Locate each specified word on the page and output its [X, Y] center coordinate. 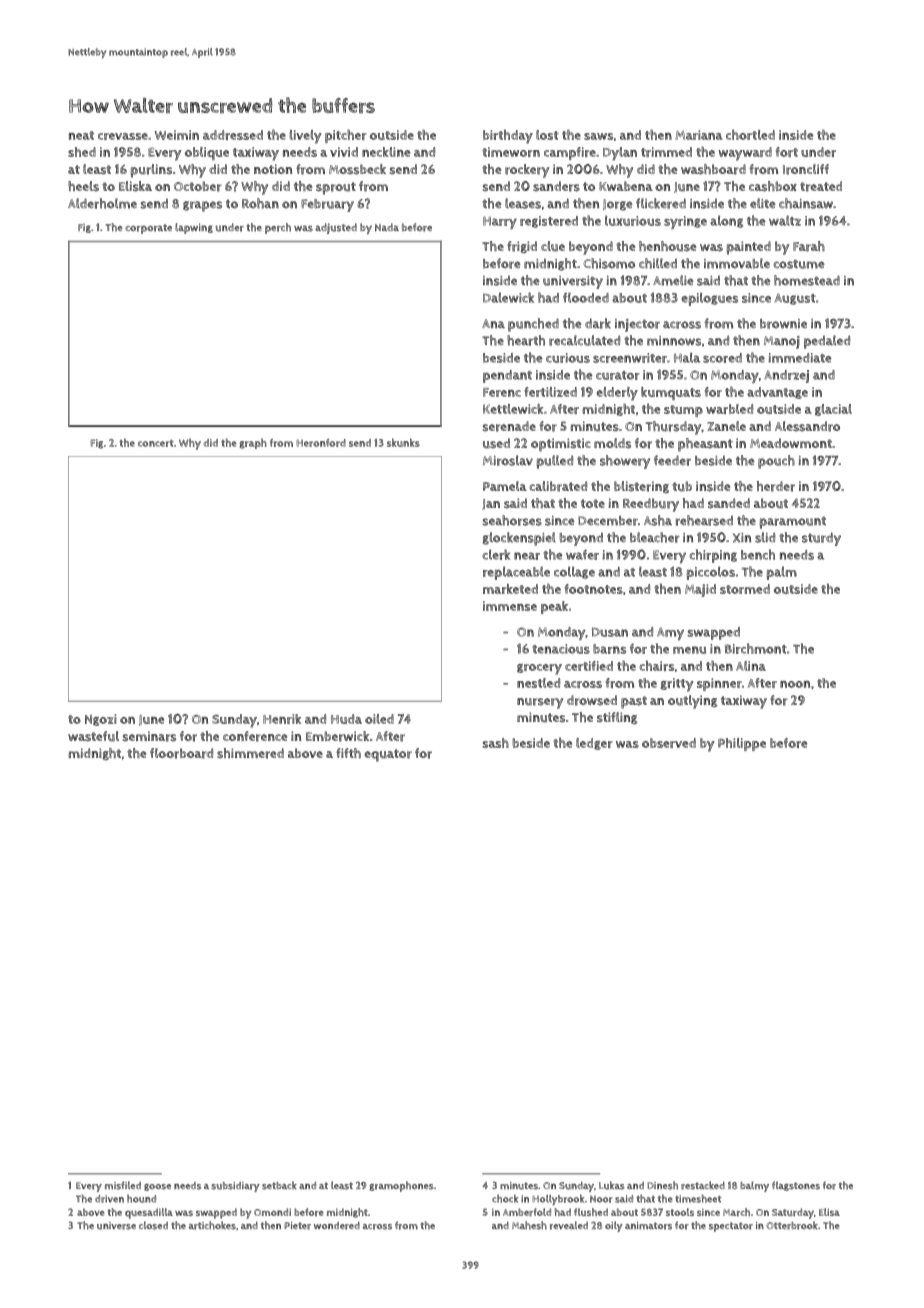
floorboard [181, 753]
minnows [674, 341]
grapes [202, 206]
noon [795, 684]
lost [547, 135]
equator [388, 755]
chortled [750, 134]
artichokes [212, 1225]
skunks [403, 442]
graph [253, 443]
